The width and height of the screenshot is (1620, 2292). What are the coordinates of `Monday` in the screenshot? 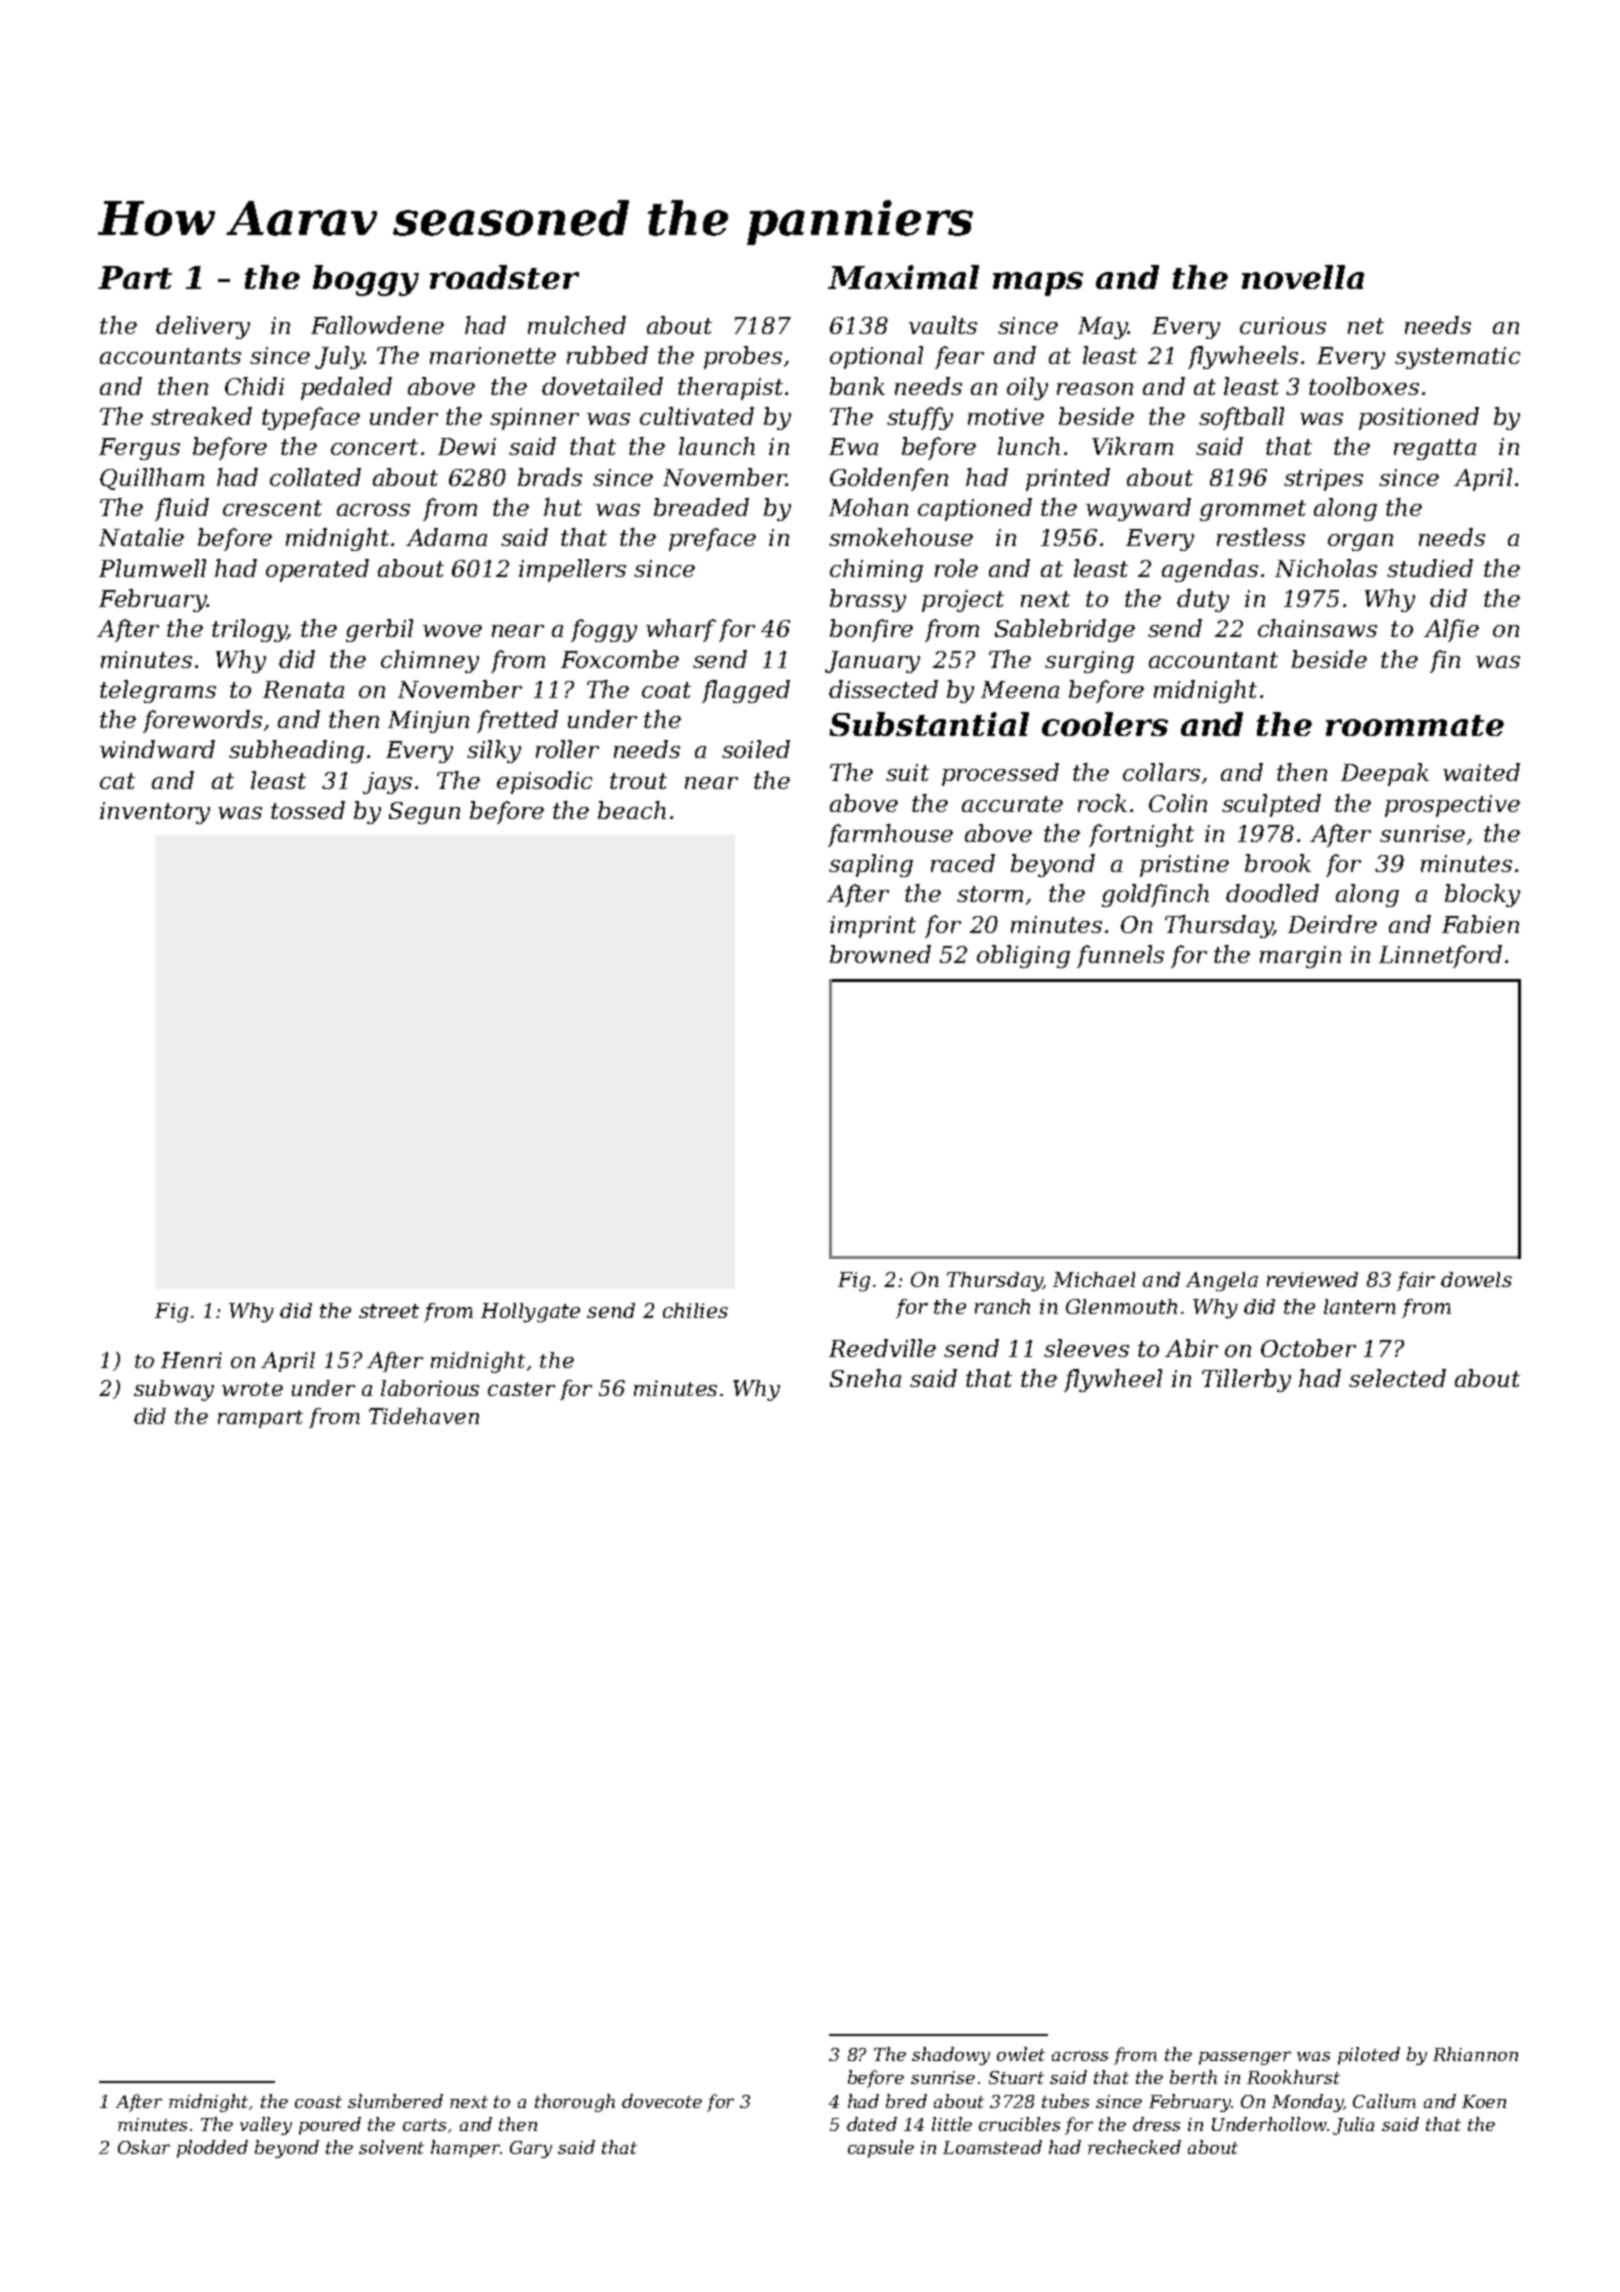 It's located at (1308, 2103).
